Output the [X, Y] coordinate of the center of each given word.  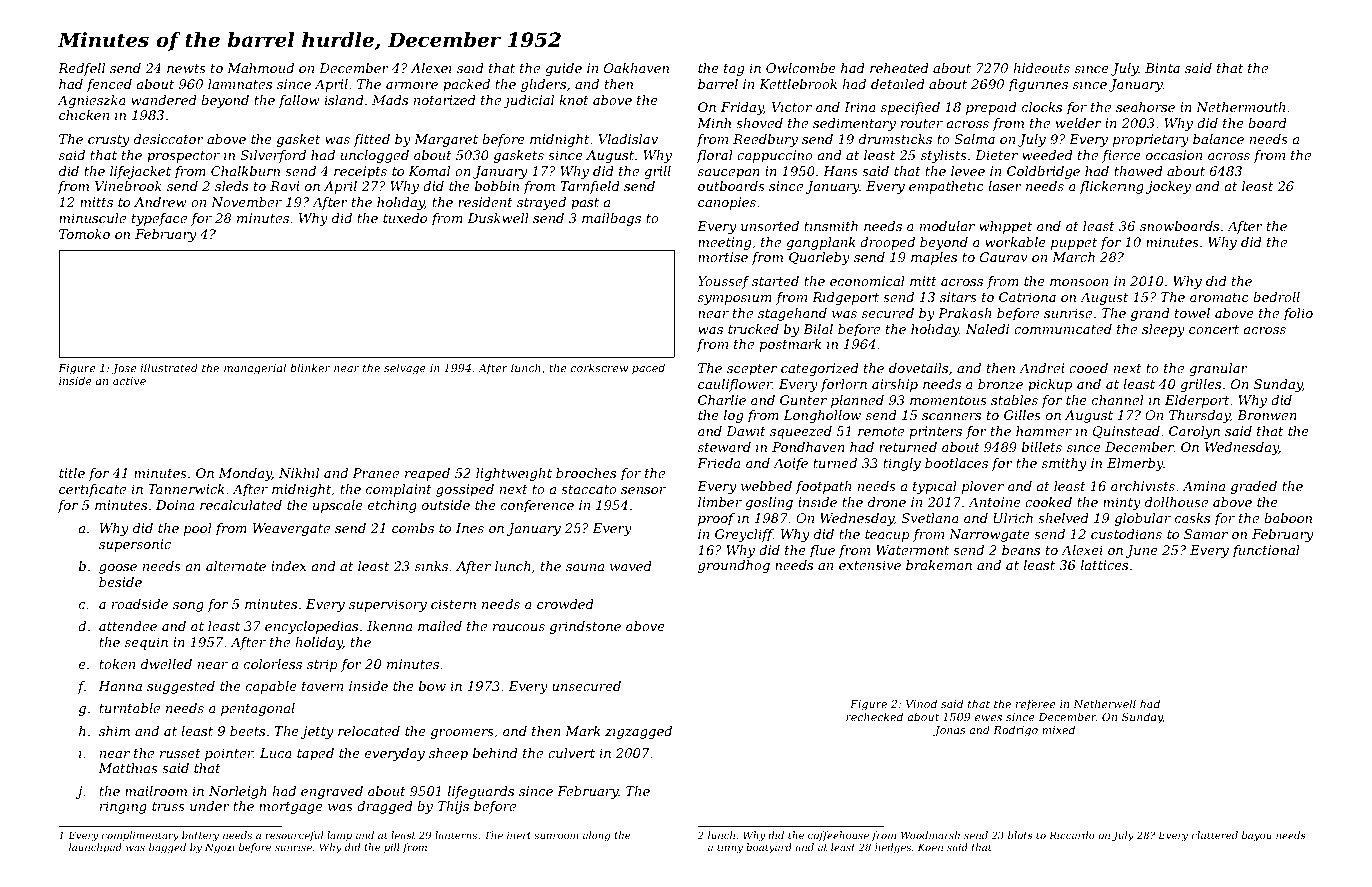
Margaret [446, 140]
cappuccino [775, 156]
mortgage [291, 808]
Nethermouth [1240, 107]
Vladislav [628, 139]
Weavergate [291, 529]
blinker [310, 367]
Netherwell [1104, 703]
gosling [769, 503]
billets [1042, 447]
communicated [1063, 329]
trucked [753, 329]
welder [1078, 123]
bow [432, 686]
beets [247, 731]
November [246, 202]
